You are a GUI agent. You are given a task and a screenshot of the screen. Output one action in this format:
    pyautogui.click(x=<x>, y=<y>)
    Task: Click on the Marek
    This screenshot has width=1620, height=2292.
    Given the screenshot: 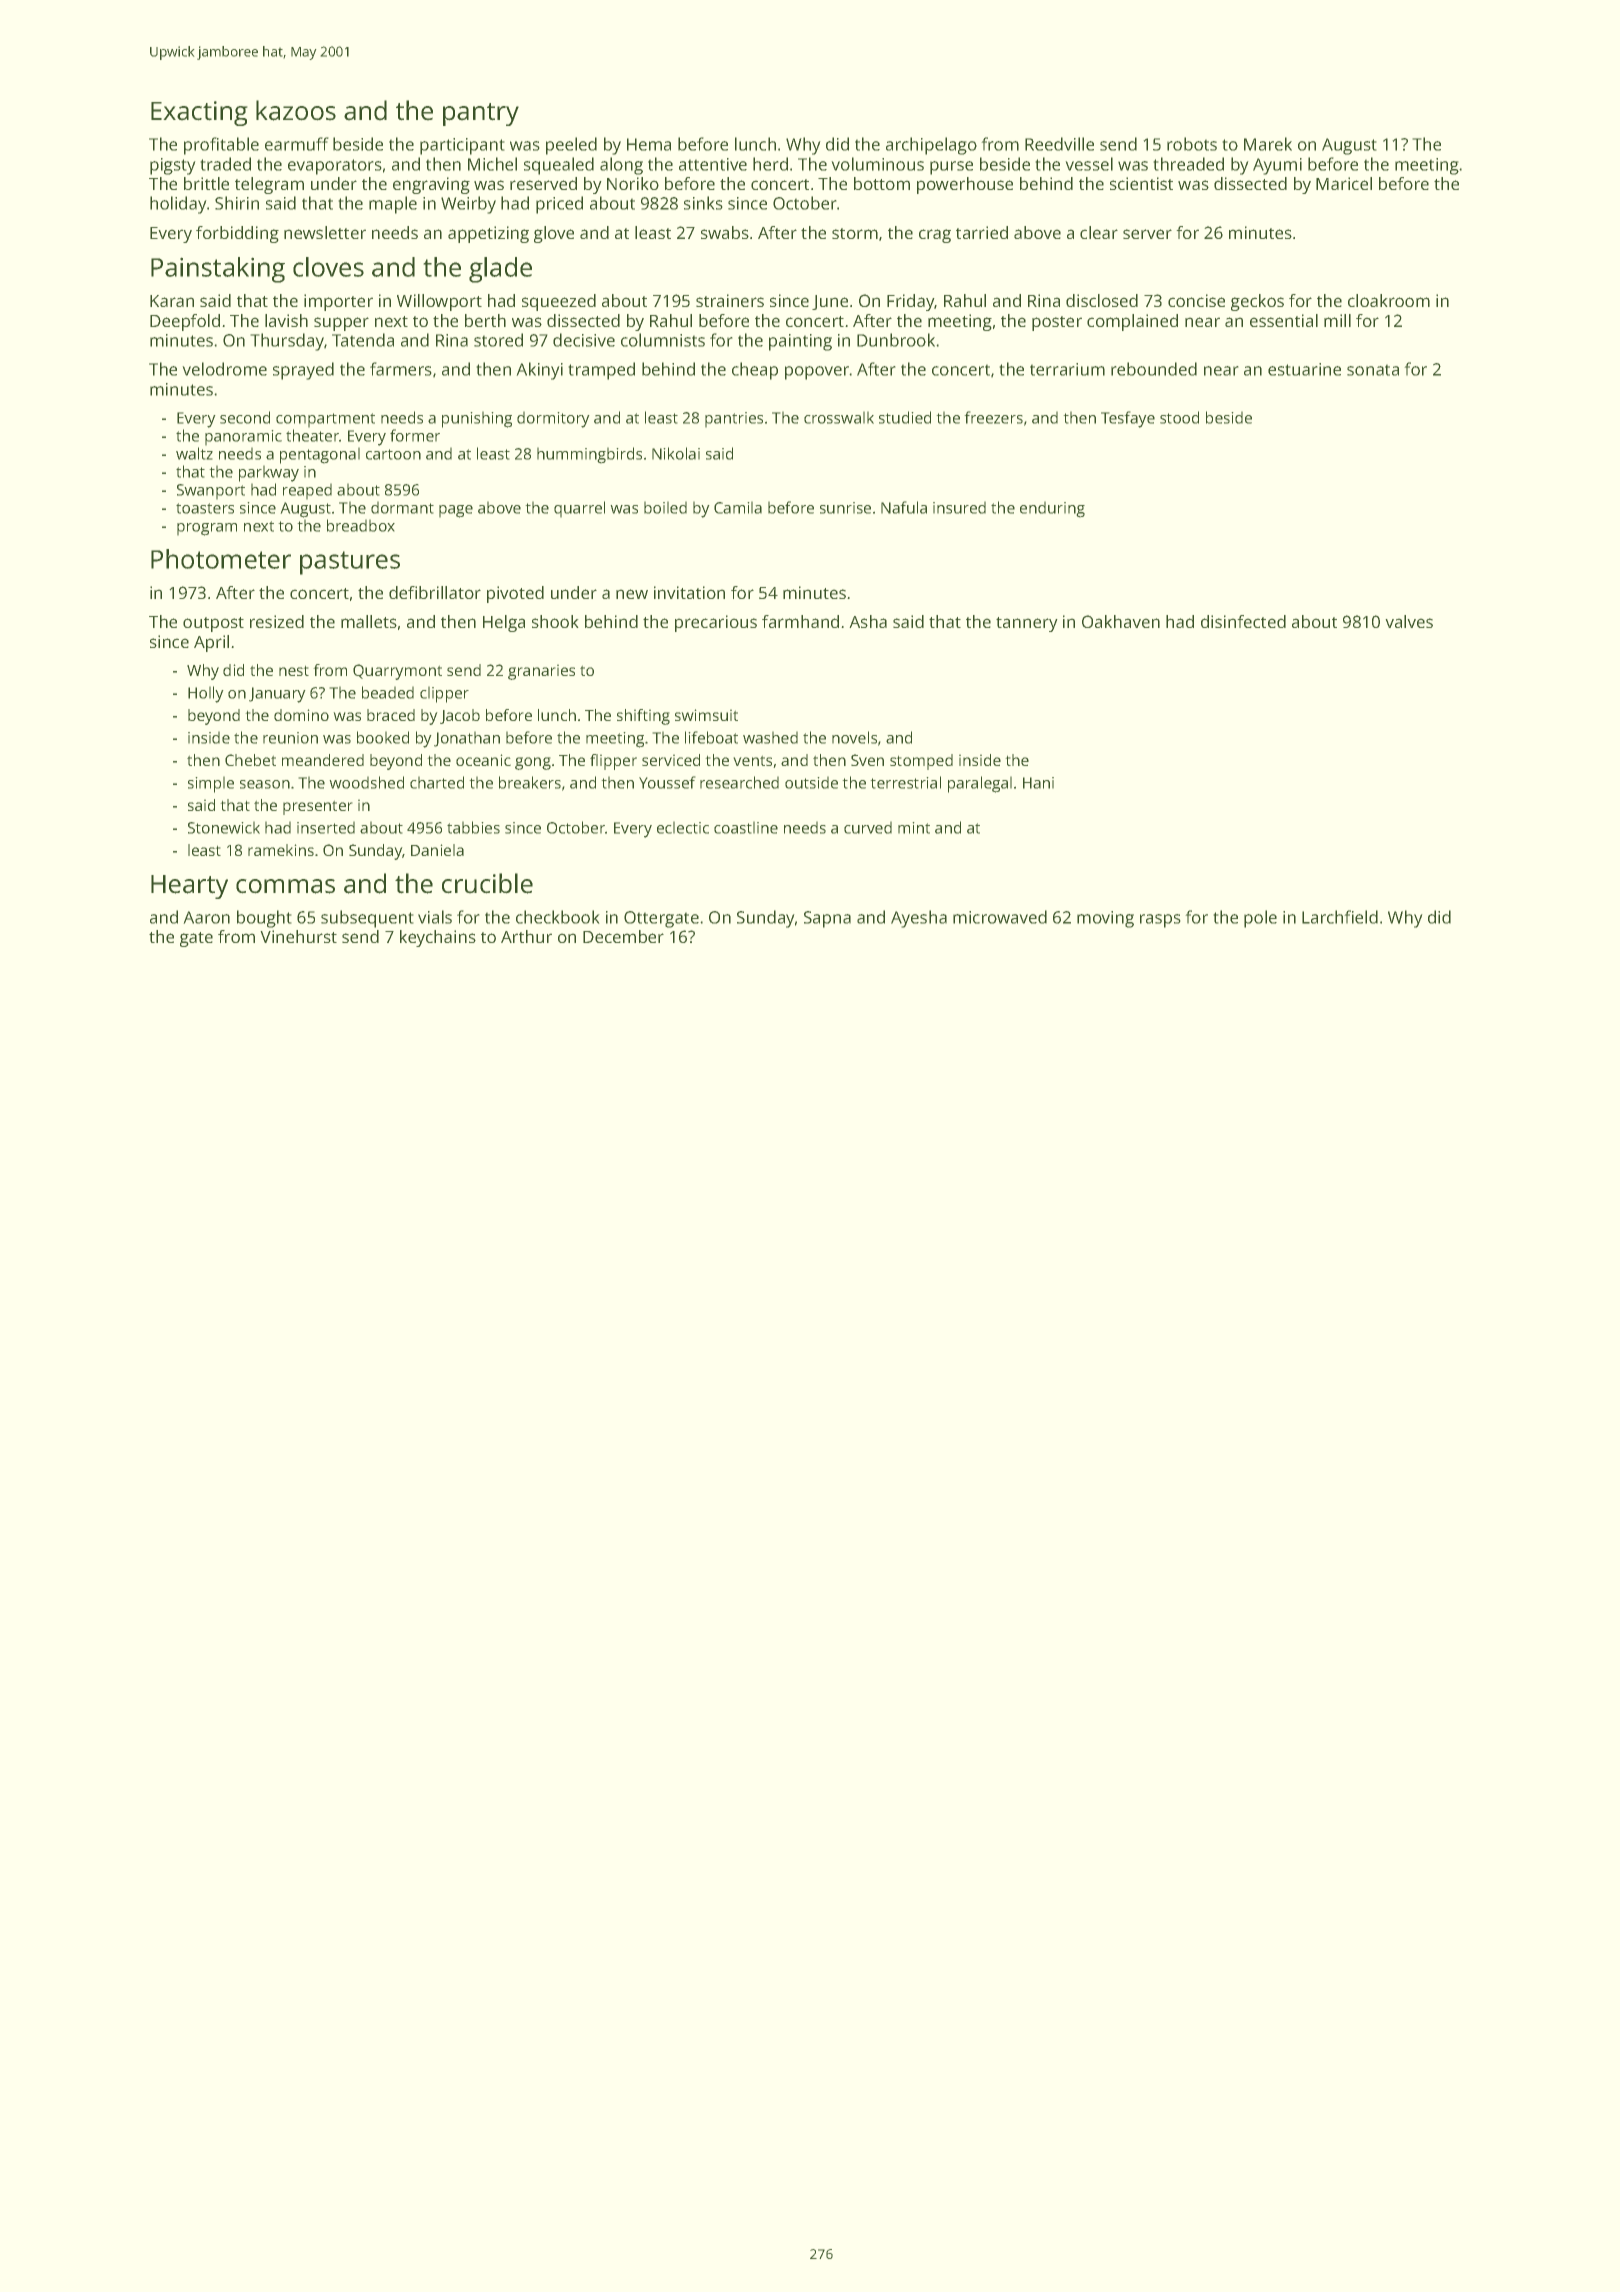 What is the action you would take?
    pyautogui.click(x=1268, y=144)
